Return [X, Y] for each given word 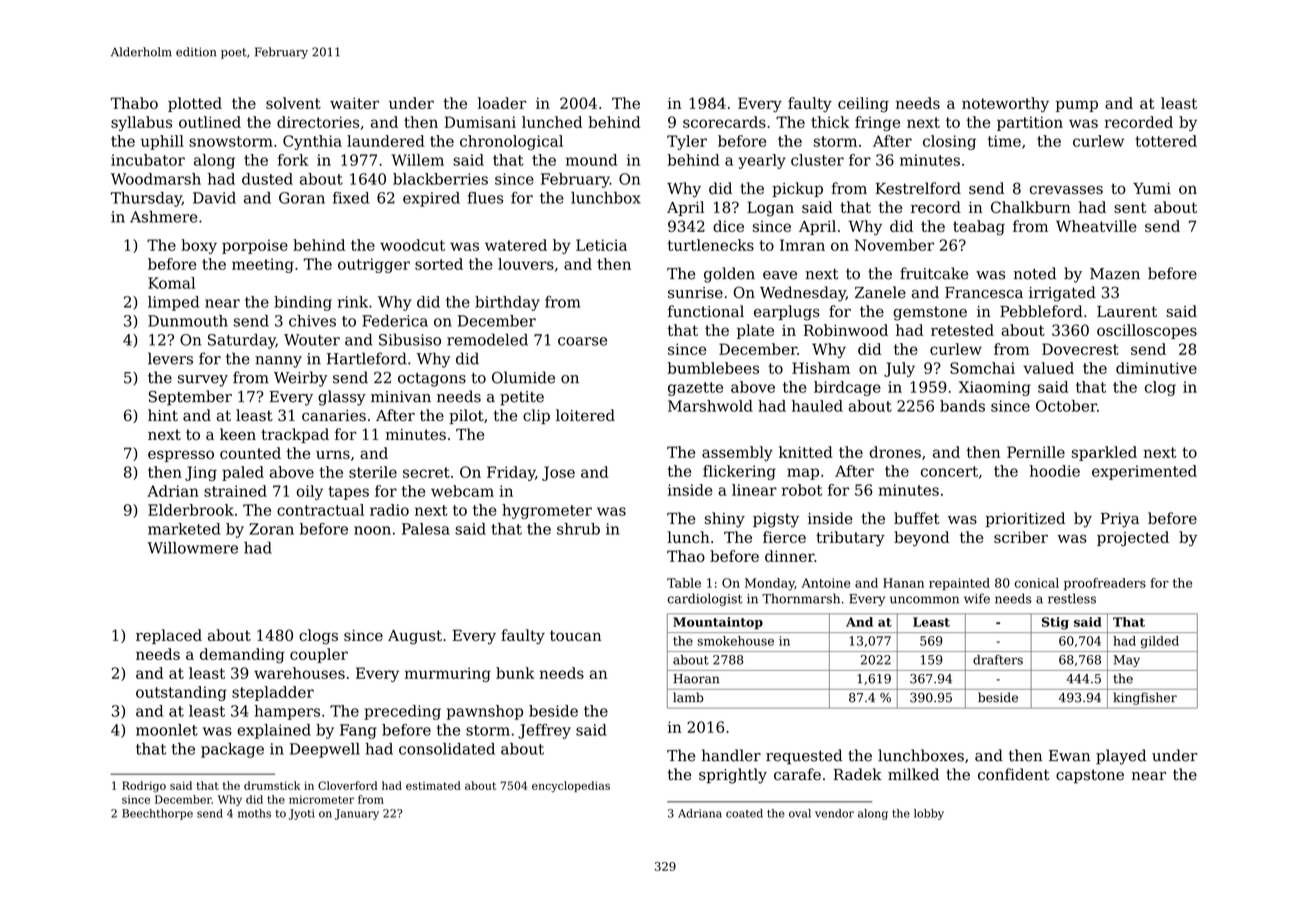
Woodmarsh [156, 179]
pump [1077, 106]
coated [744, 813]
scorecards [724, 122]
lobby [929, 814]
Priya [1120, 520]
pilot [466, 416]
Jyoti [301, 814]
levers [170, 358]
